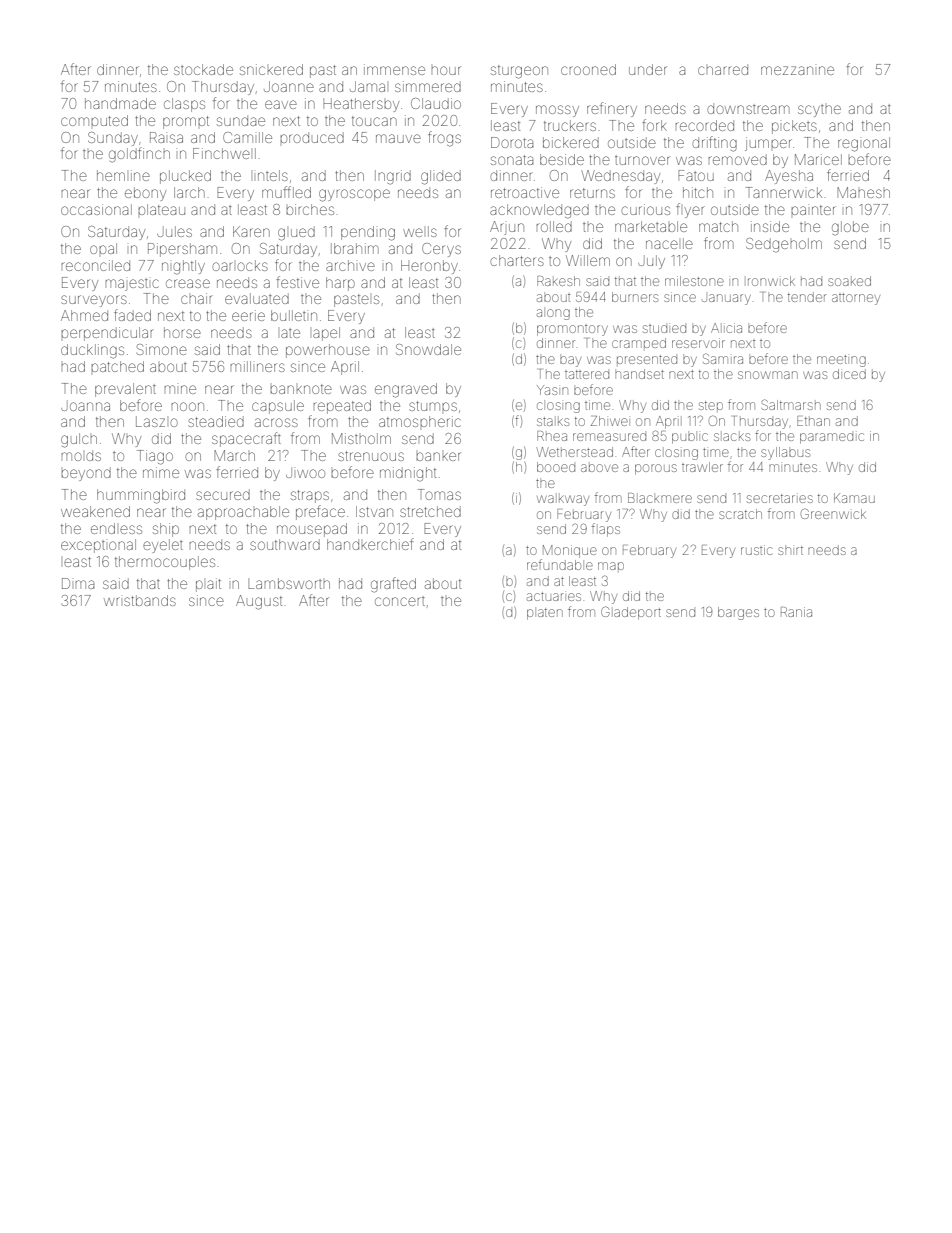 This image has height=1233, width=952. I want to click on hummingbird, so click(141, 496).
